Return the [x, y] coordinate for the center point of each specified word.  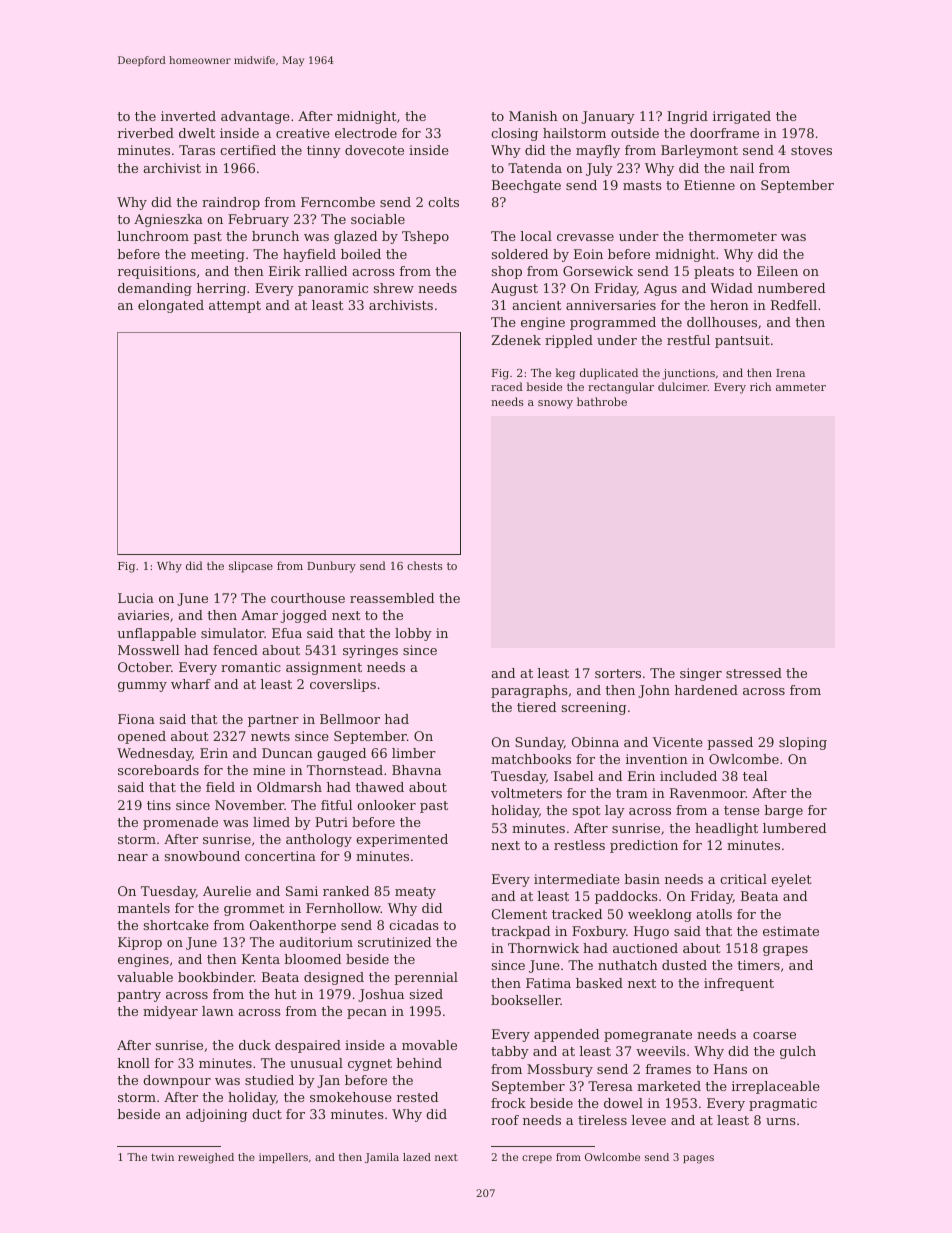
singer [701, 674]
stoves [811, 150]
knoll [134, 1063]
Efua [287, 633]
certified [248, 150]
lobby [413, 634]
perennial [426, 978]
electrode [366, 133]
